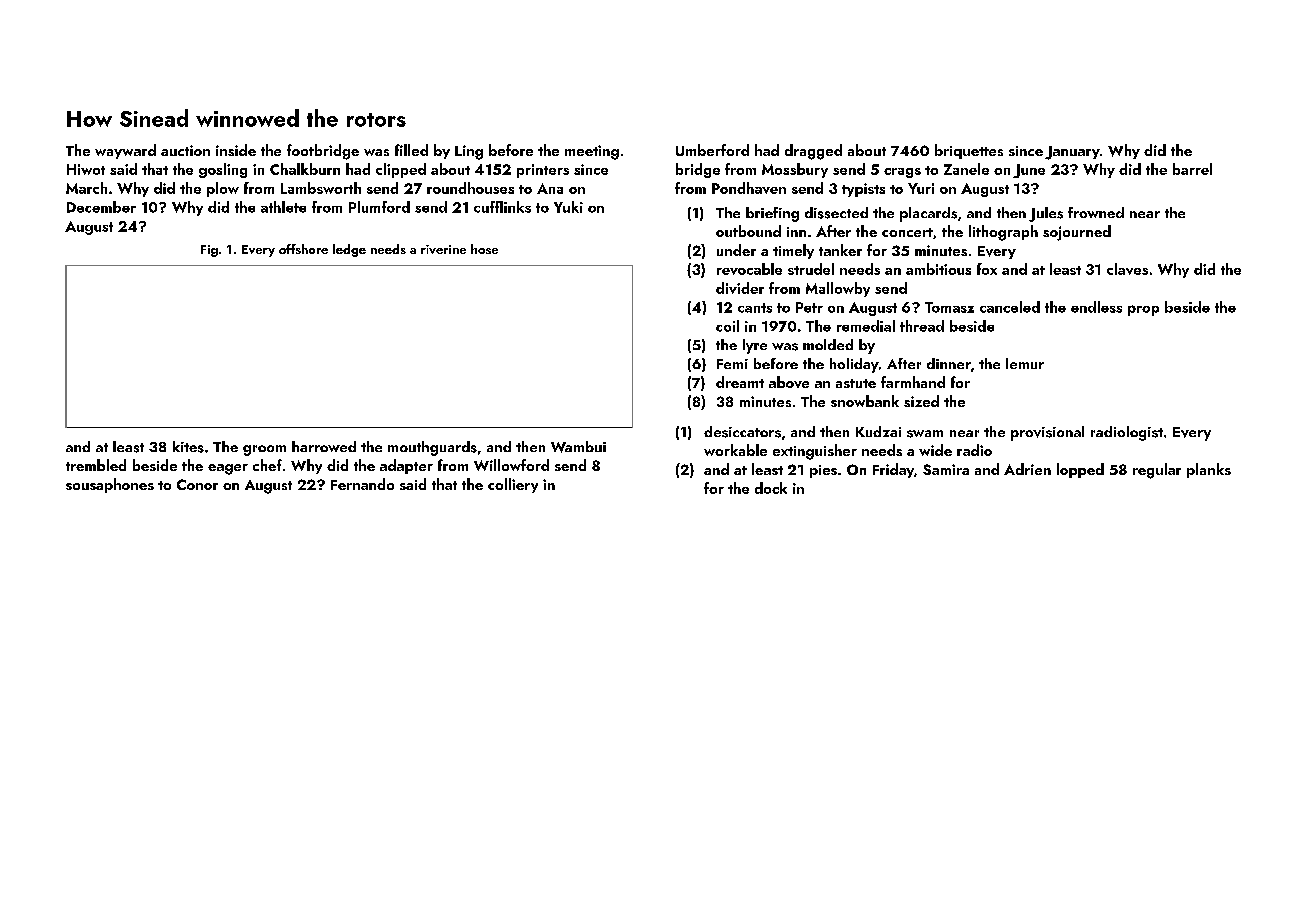 The height and width of the page is (924, 1308). What do you see at coordinates (513, 485) in the page?
I see `colliery` at bounding box center [513, 485].
